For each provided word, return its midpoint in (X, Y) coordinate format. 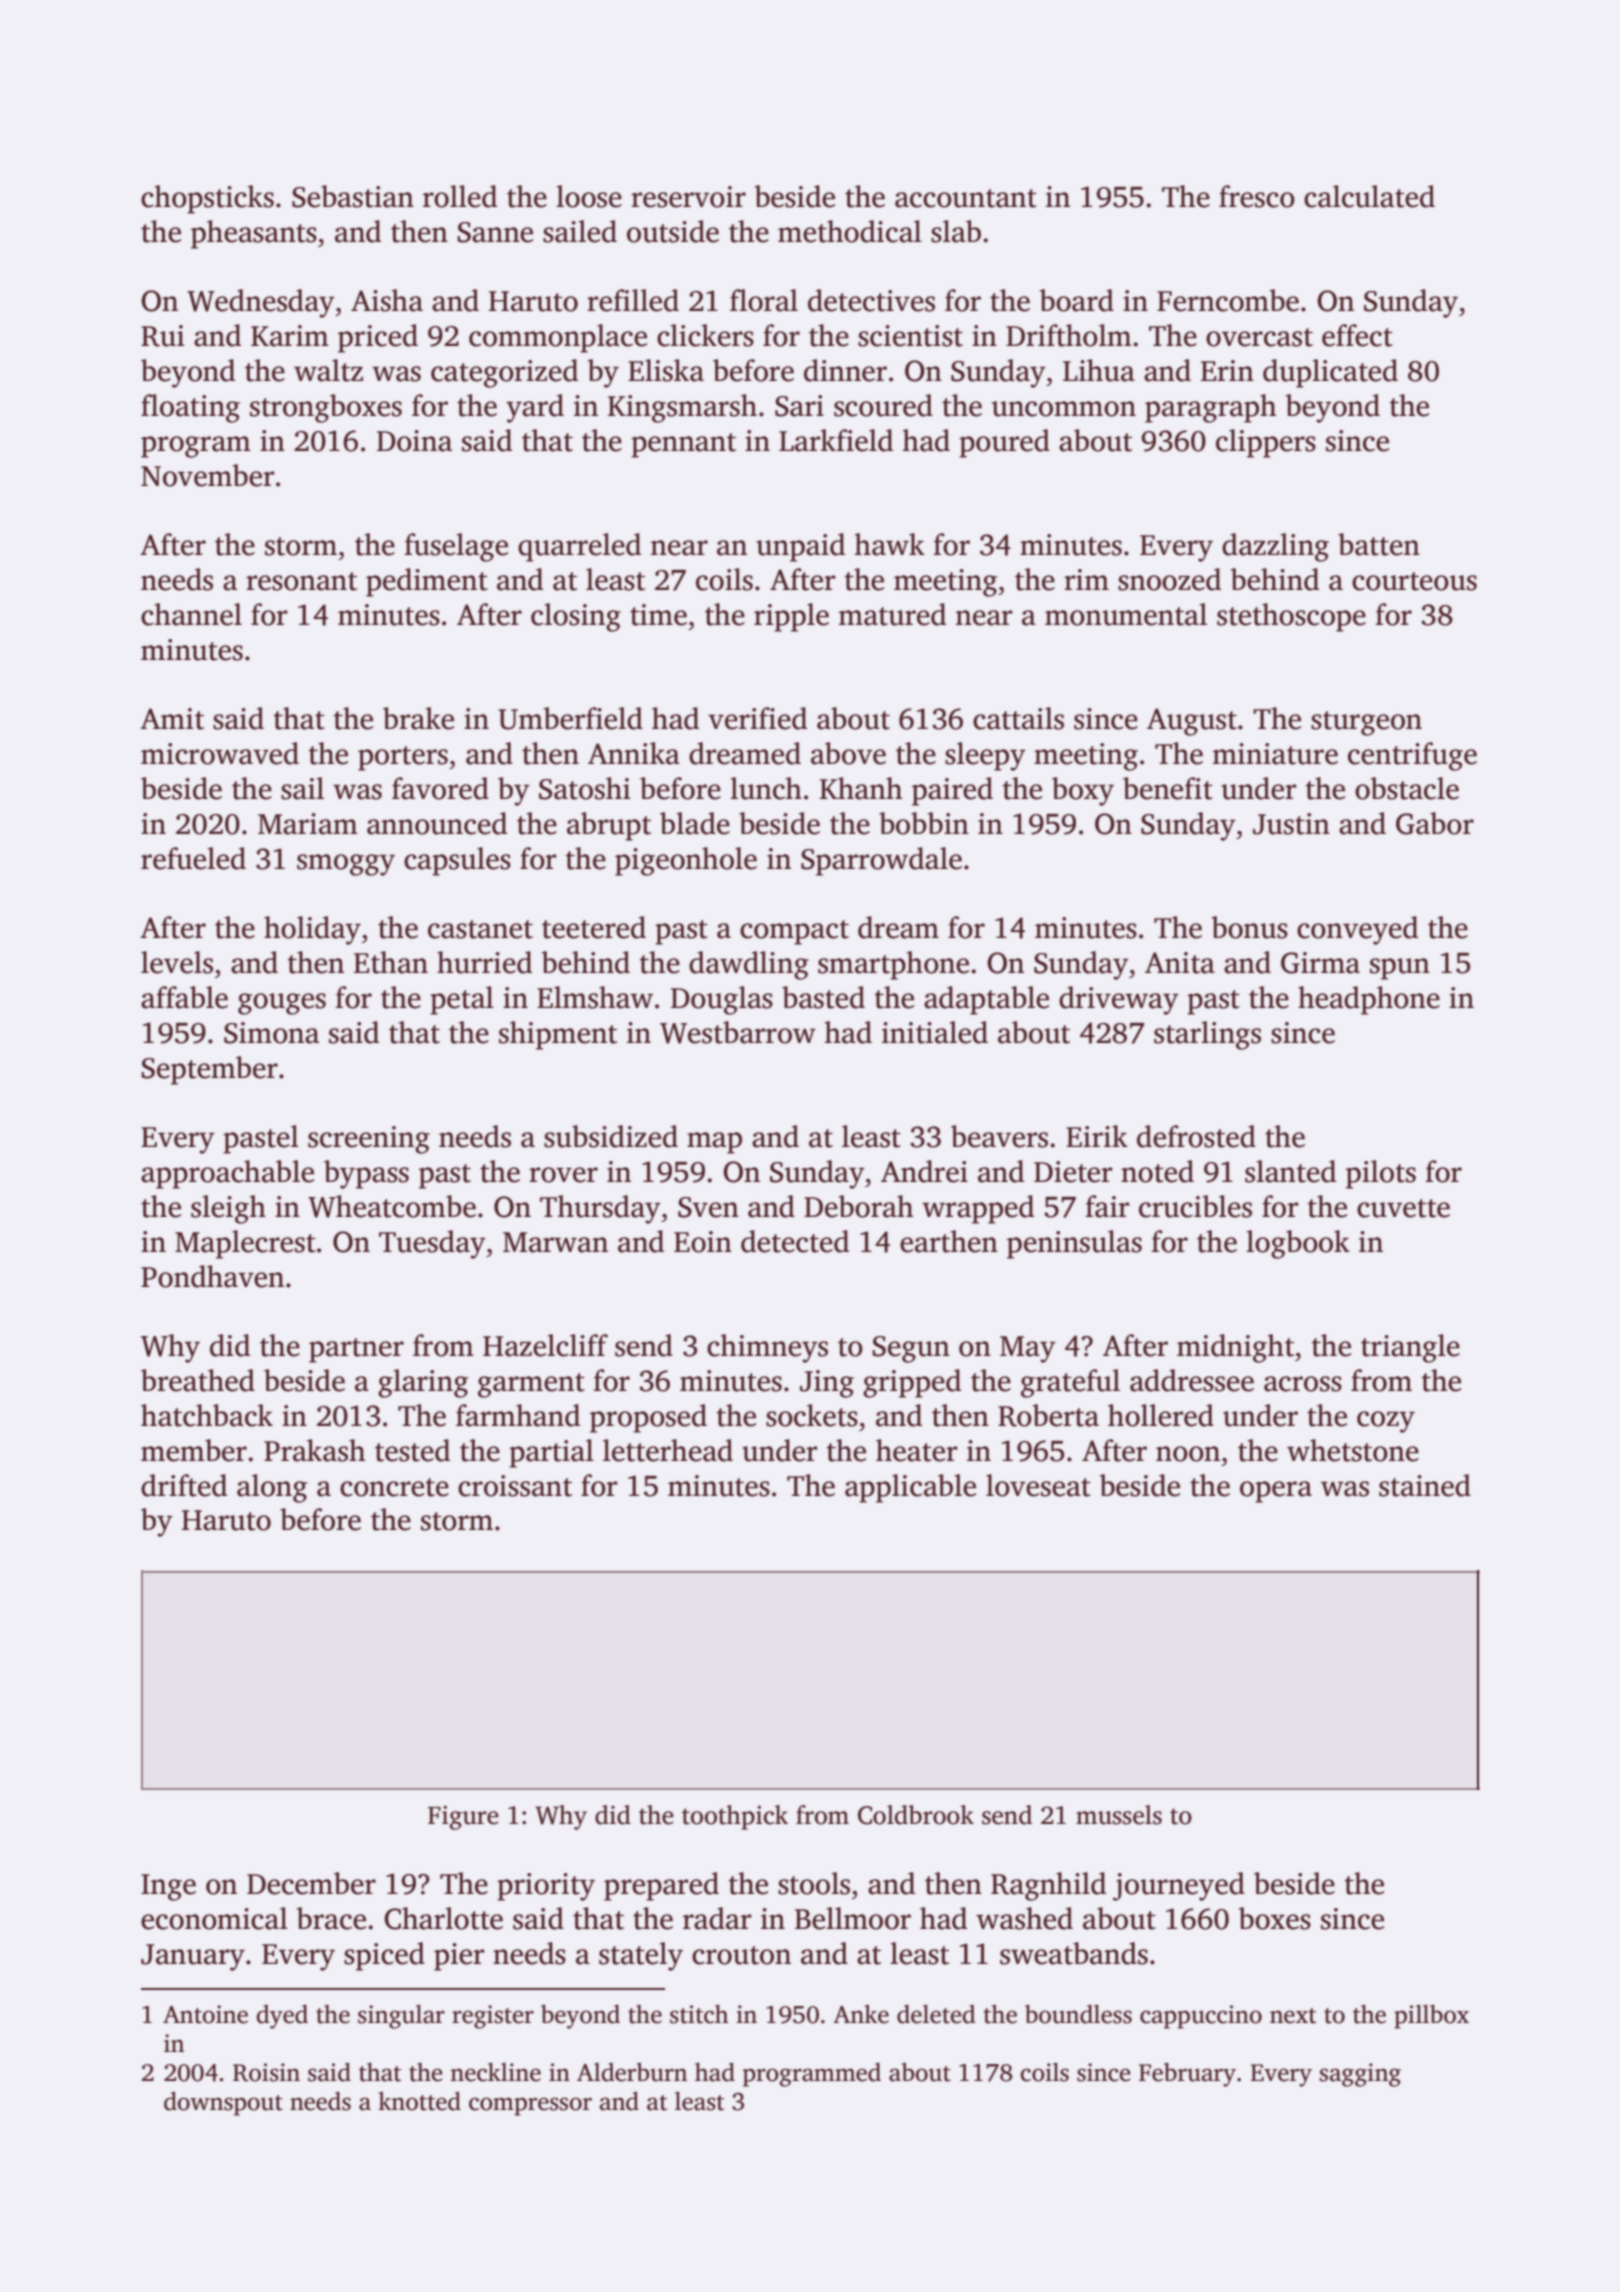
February (1187, 2075)
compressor (530, 2106)
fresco (1257, 196)
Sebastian (353, 196)
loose (589, 196)
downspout (223, 2104)
